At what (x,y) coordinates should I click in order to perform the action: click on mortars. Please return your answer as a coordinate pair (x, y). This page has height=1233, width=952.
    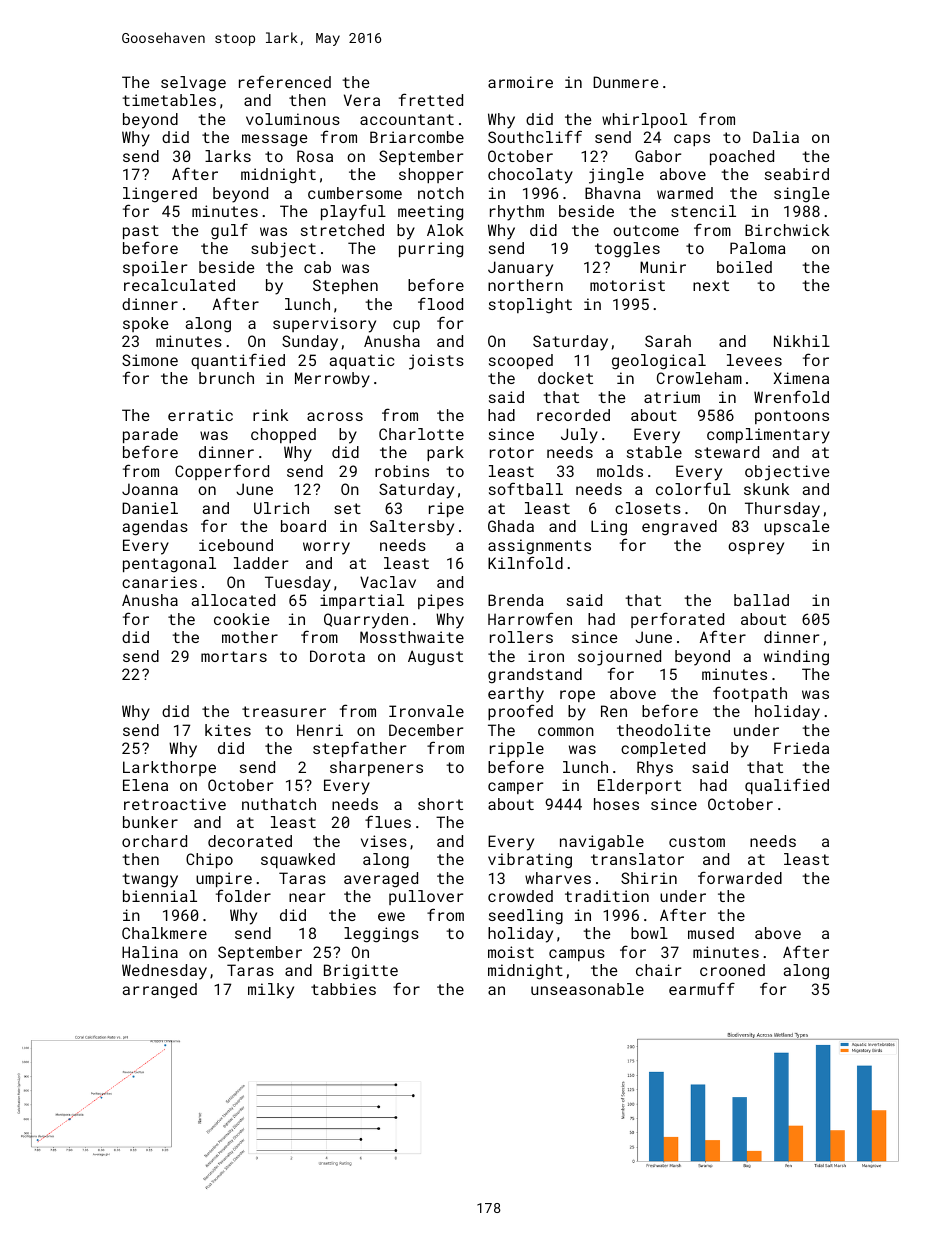
    Looking at the image, I should click on (234, 656).
